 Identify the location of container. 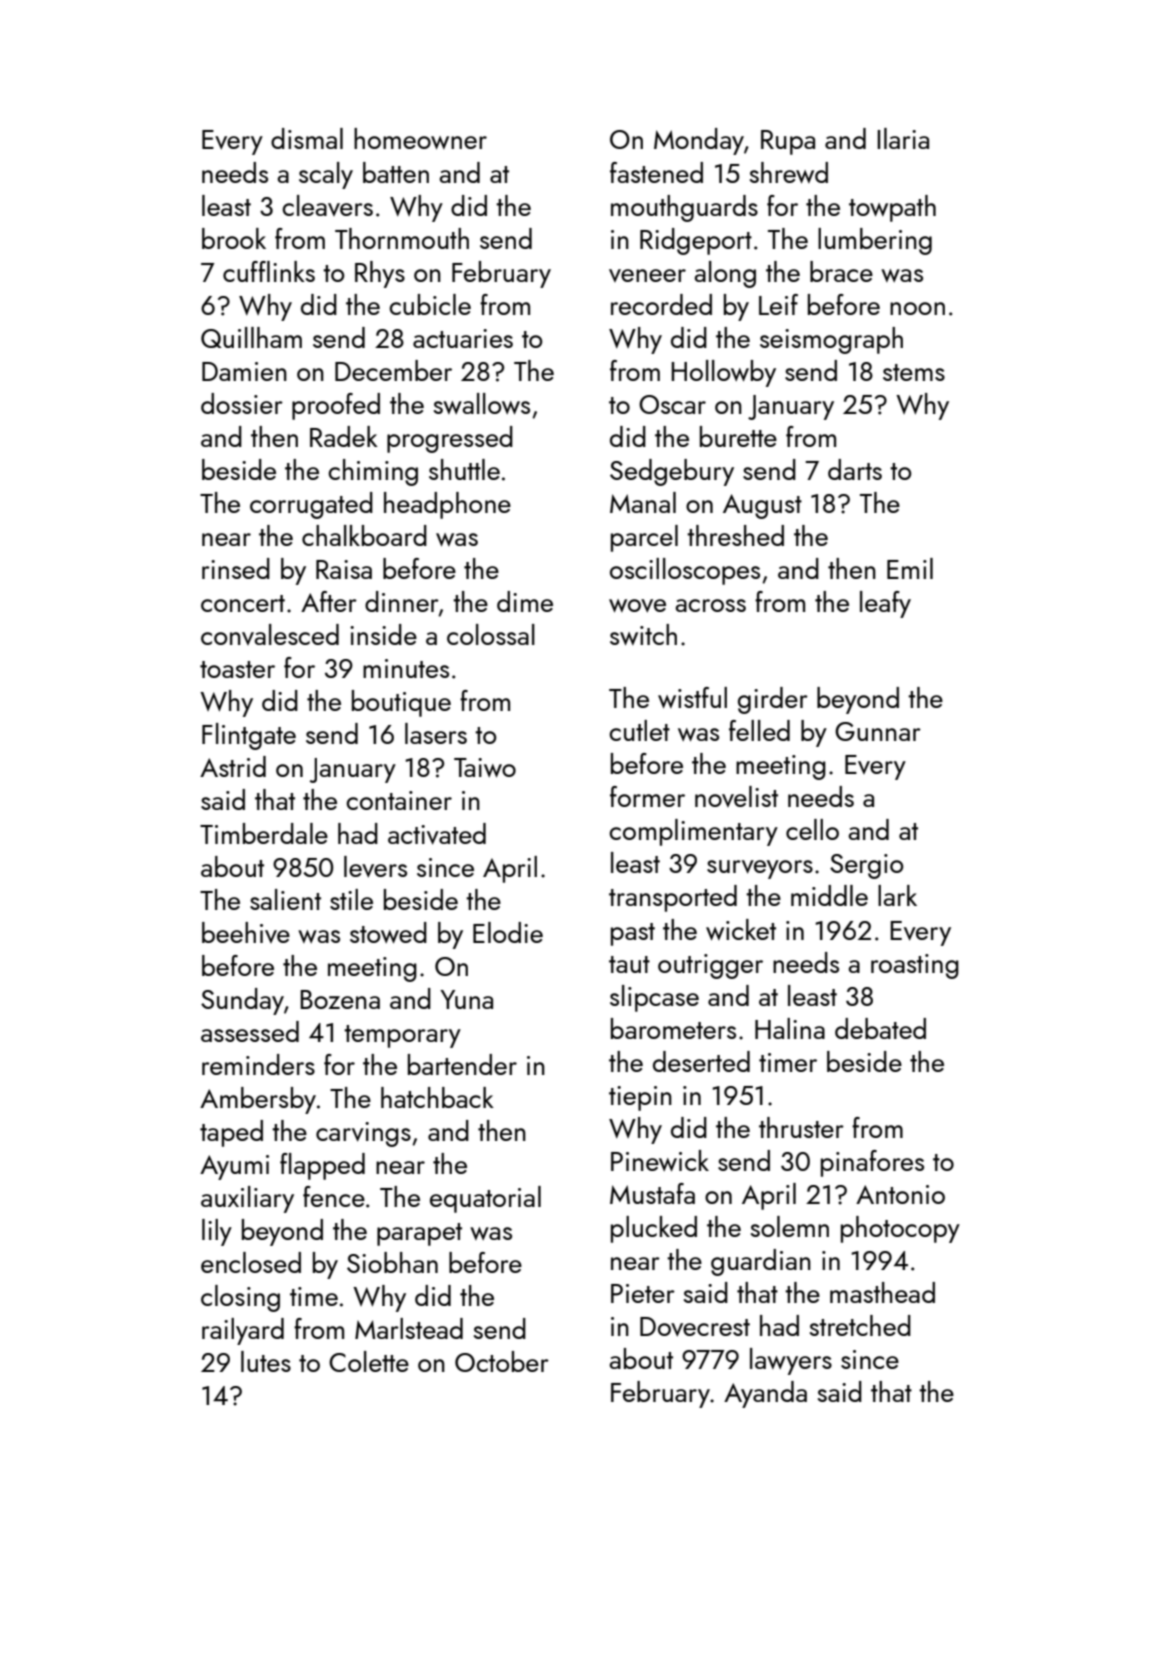
(399, 800).
